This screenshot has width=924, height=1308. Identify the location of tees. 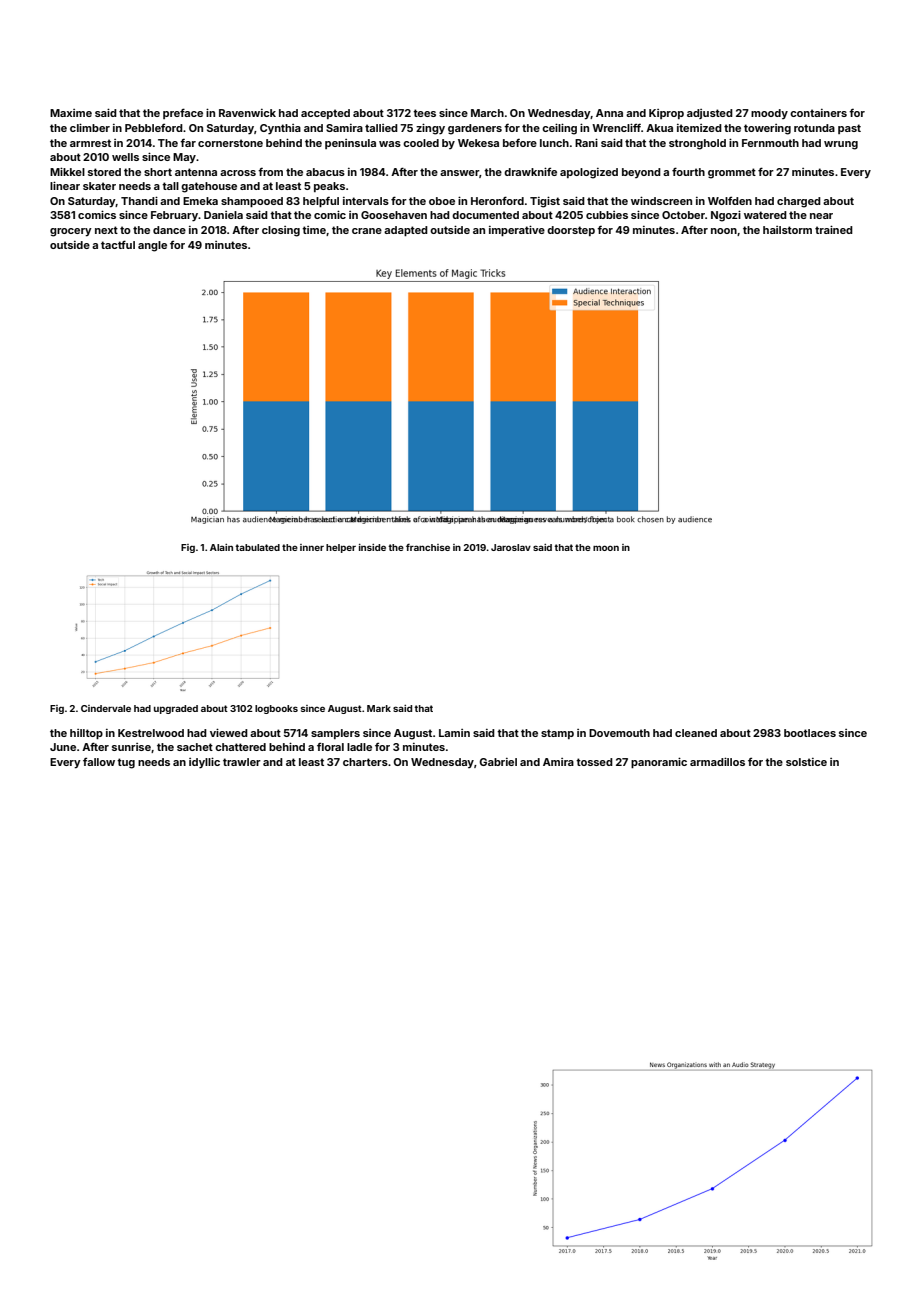
(424, 113).
